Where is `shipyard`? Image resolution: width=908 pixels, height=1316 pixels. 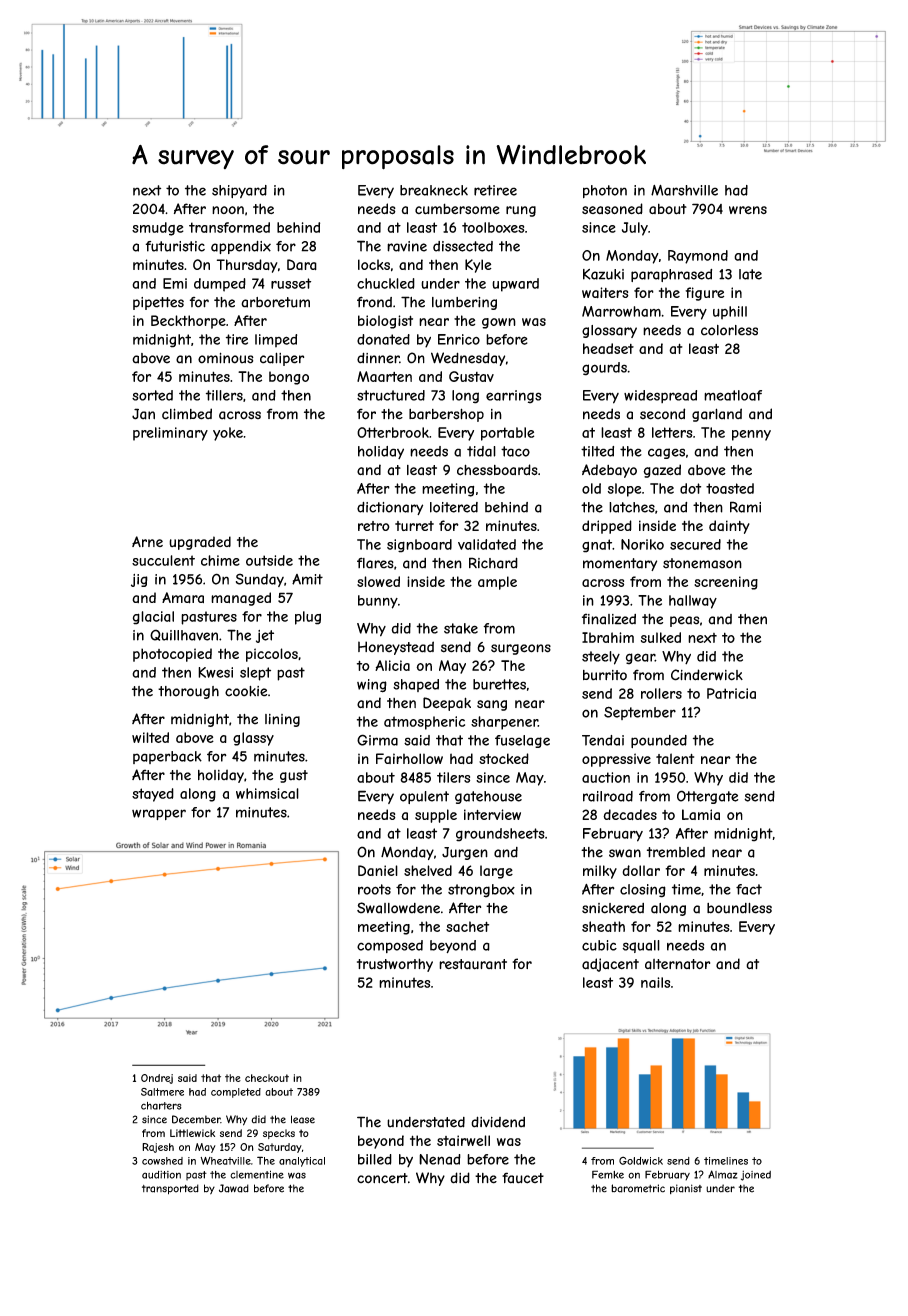 shipyard is located at coordinates (239, 191).
